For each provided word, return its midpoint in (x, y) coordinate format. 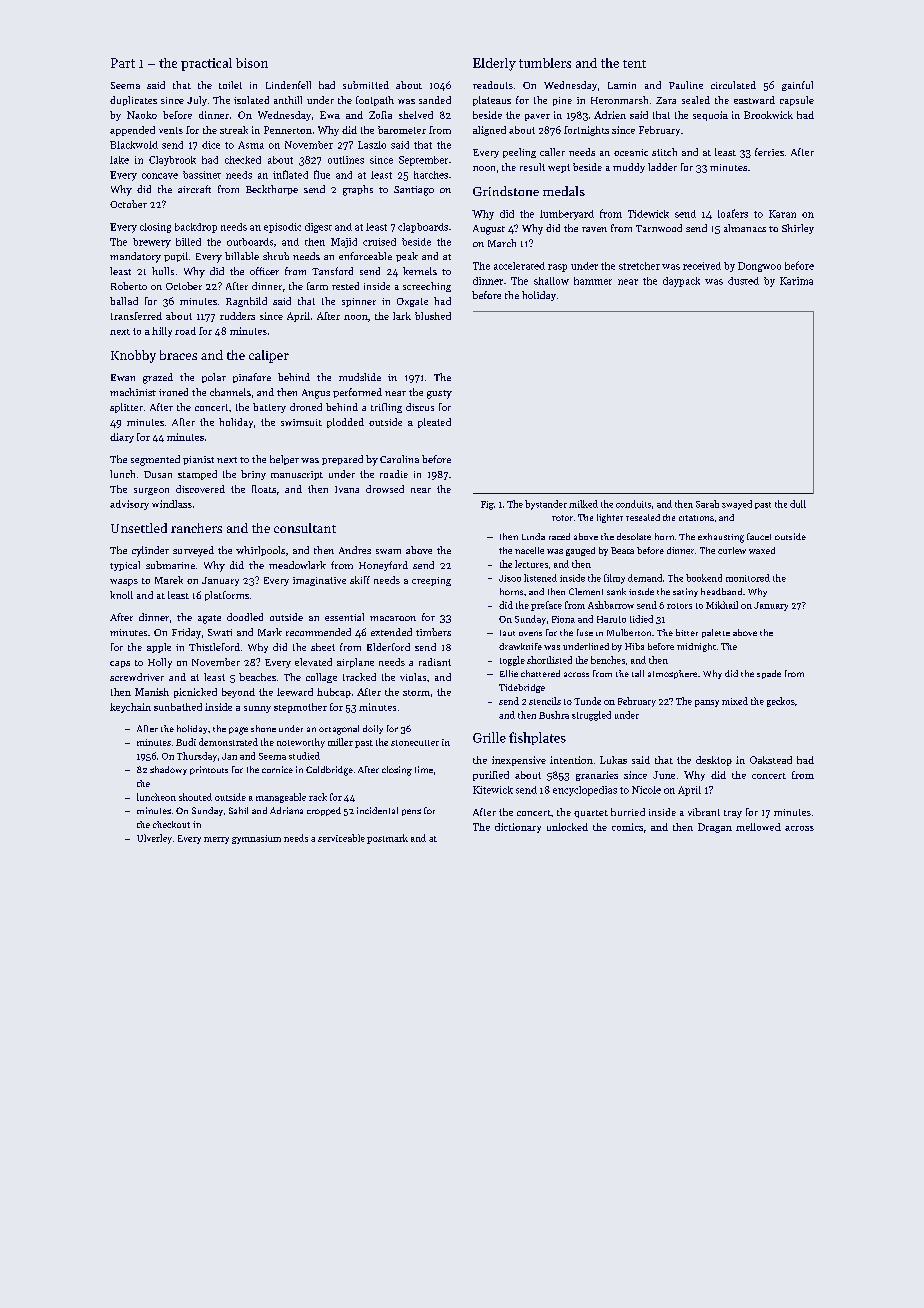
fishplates (537, 738)
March (502, 243)
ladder (662, 167)
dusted (743, 281)
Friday (186, 633)
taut (507, 633)
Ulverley (154, 839)
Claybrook (172, 161)
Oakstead (771, 760)
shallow (551, 281)
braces (178, 355)
